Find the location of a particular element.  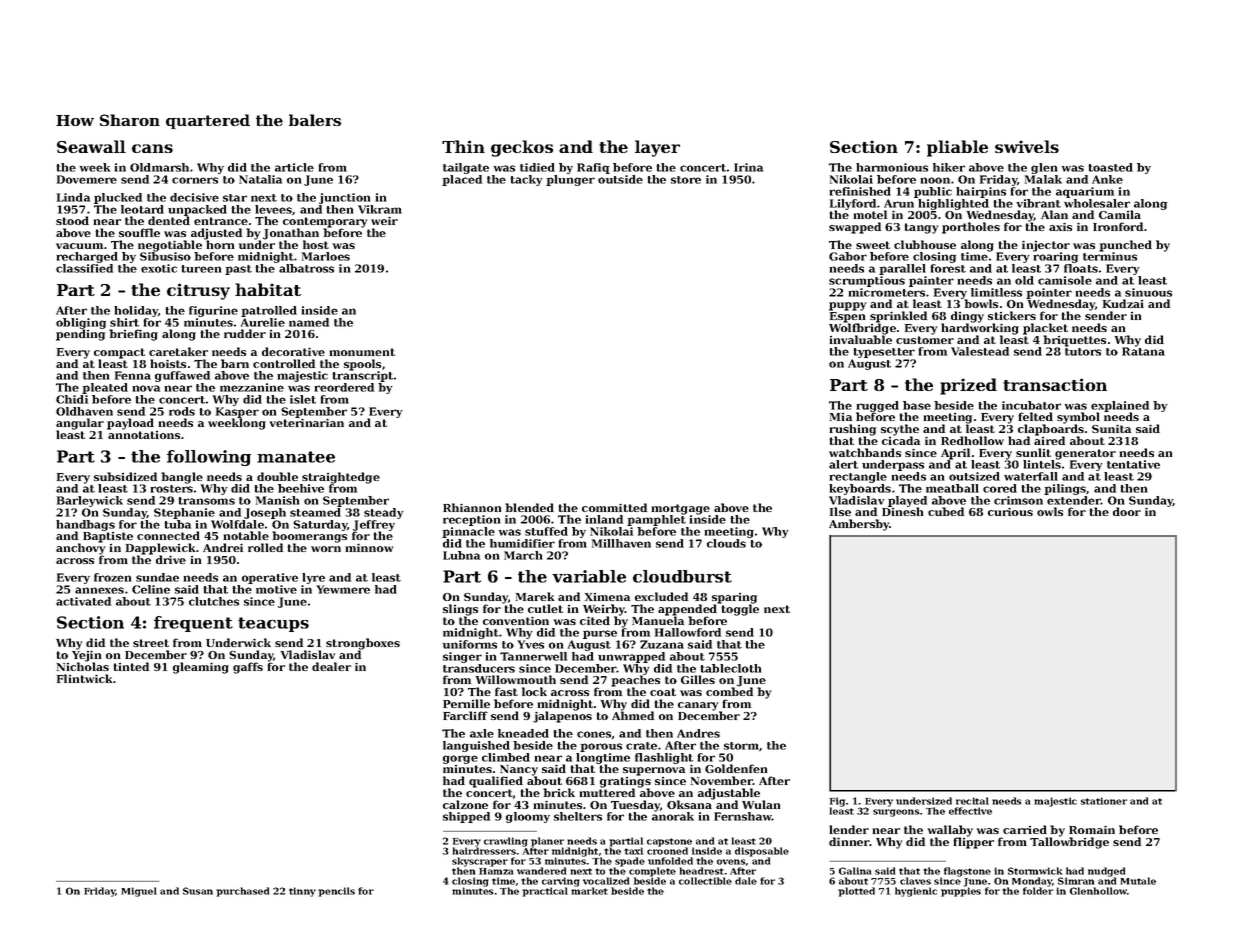

classified is located at coordinates (84, 268).
